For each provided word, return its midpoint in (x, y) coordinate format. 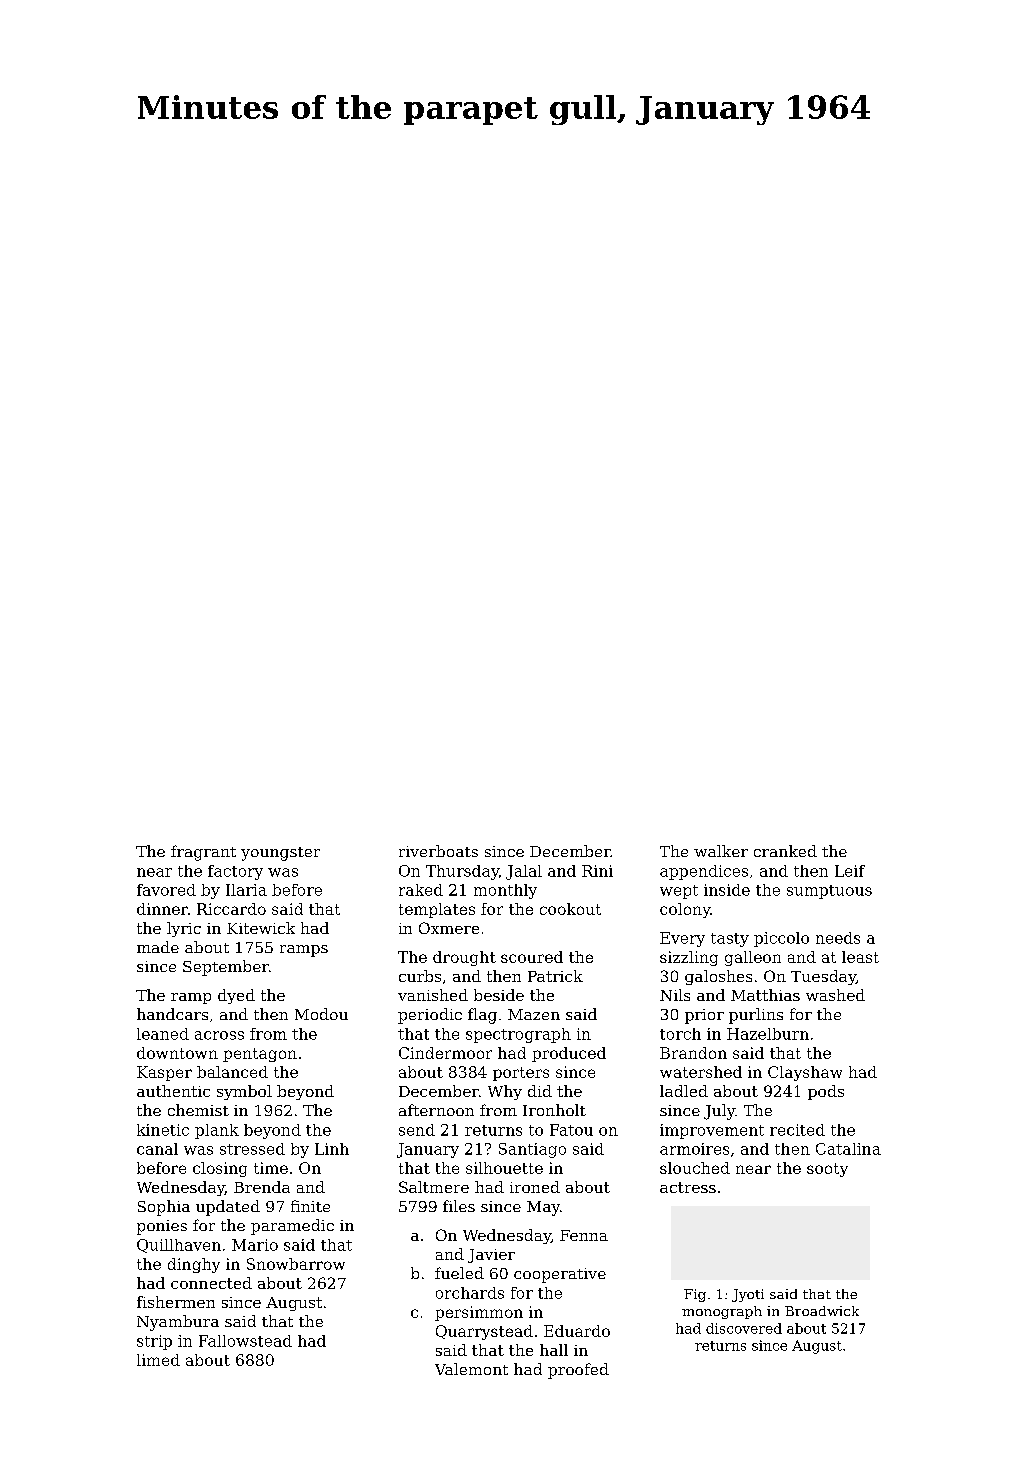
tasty (730, 940)
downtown (177, 1053)
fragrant (203, 853)
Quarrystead (484, 1332)
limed (158, 1360)
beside (499, 995)
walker (721, 851)
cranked (785, 851)
